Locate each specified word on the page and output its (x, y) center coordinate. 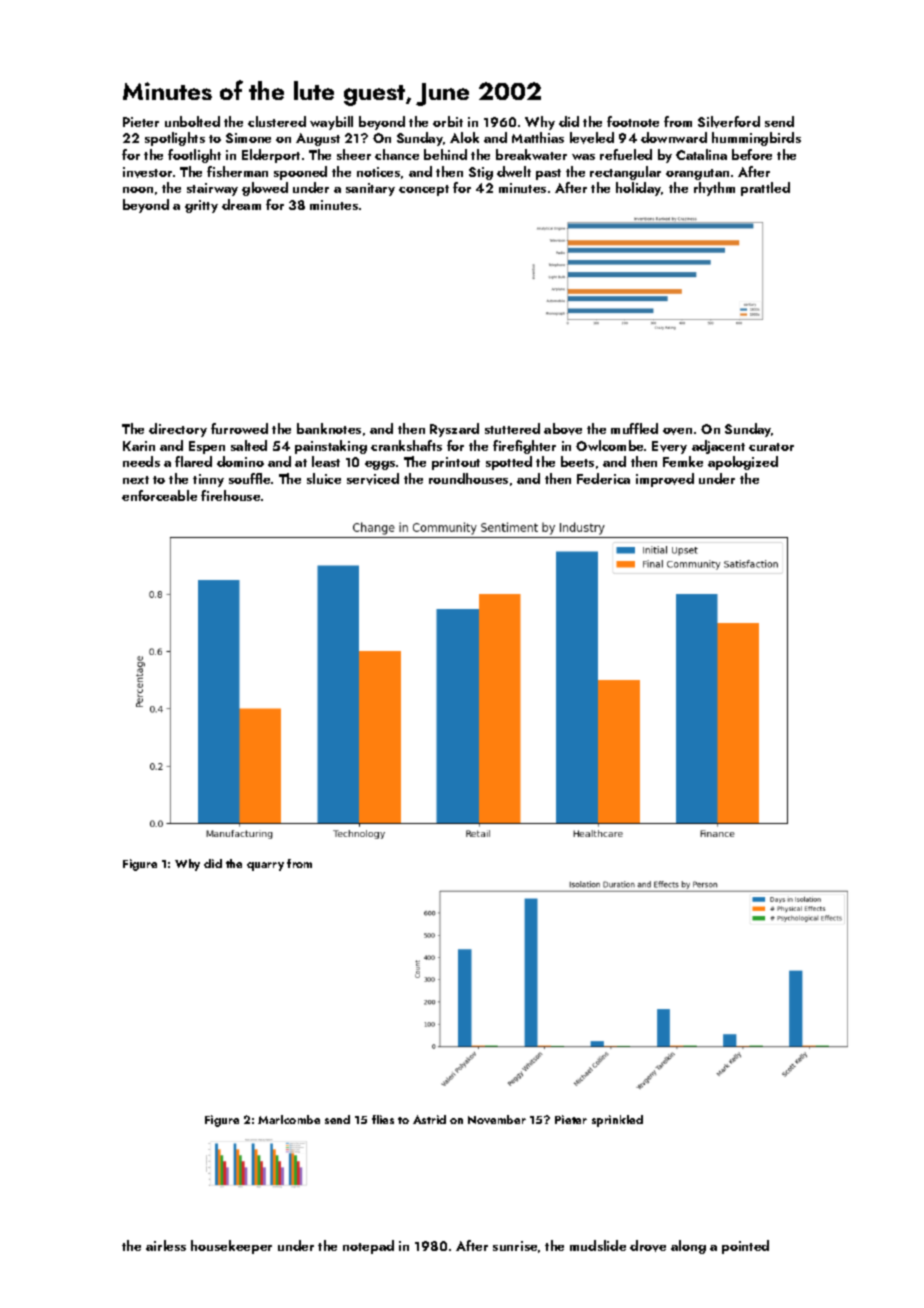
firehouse (230, 495)
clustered (277, 121)
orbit (448, 121)
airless (166, 1245)
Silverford (729, 122)
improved (665, 480)
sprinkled (617, 1121)
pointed (745, 1247)
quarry (265, 866)
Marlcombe (289, 1119)
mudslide (598, 1245)
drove (648, 1246)
